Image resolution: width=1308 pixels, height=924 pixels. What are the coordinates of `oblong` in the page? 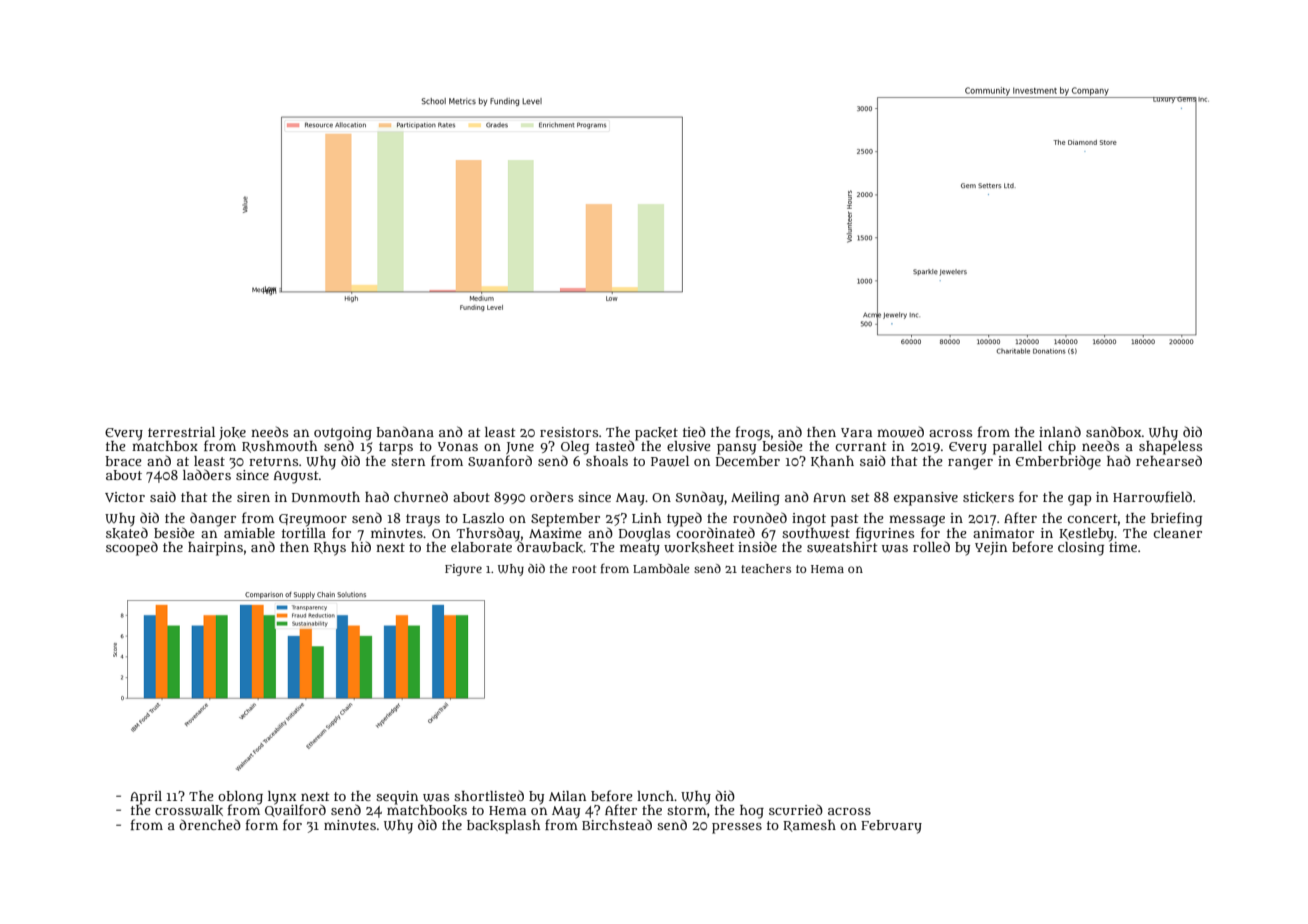 It's located at (240, 798).
